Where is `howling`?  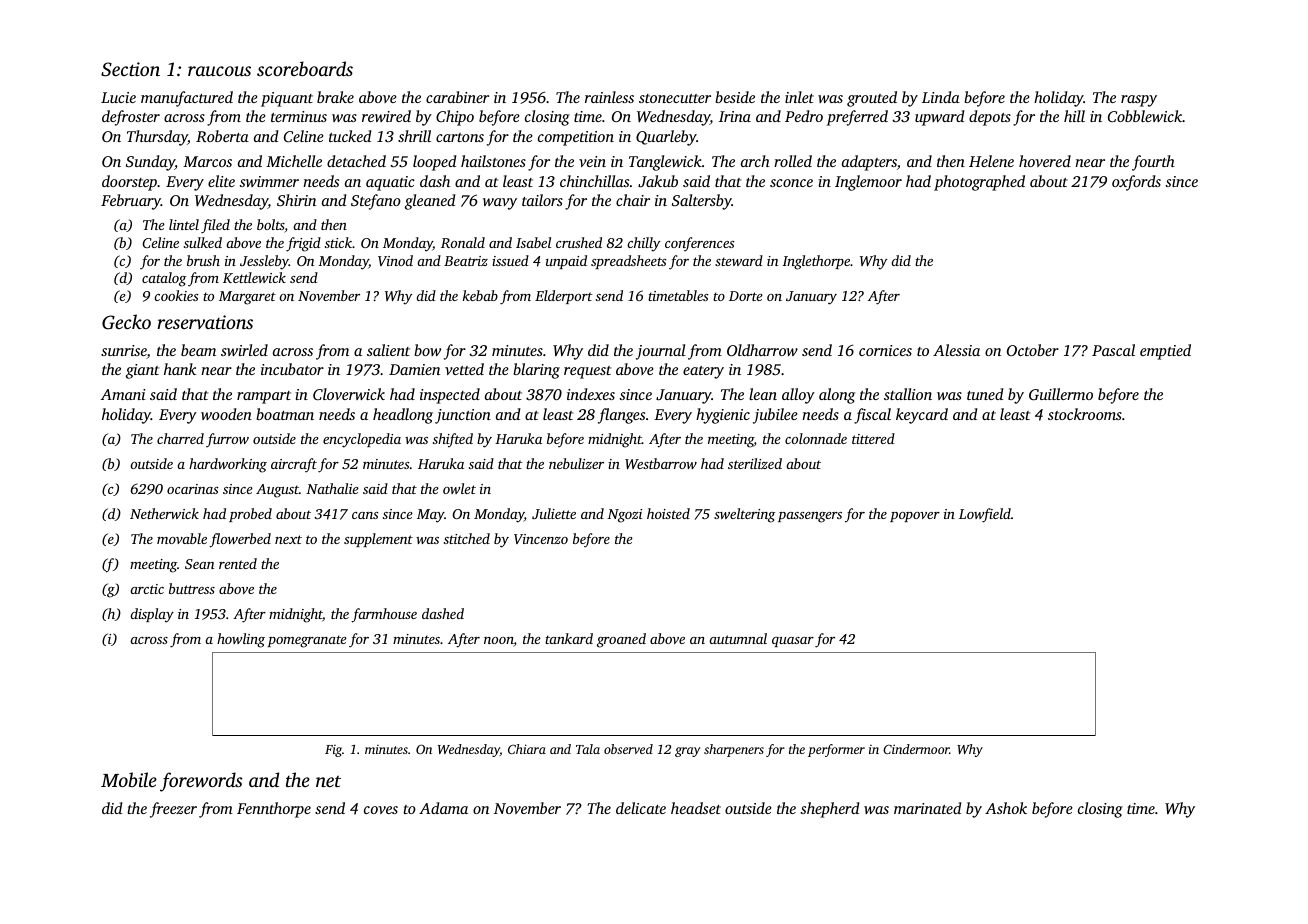
howling is located at coordinates (241, 640).
